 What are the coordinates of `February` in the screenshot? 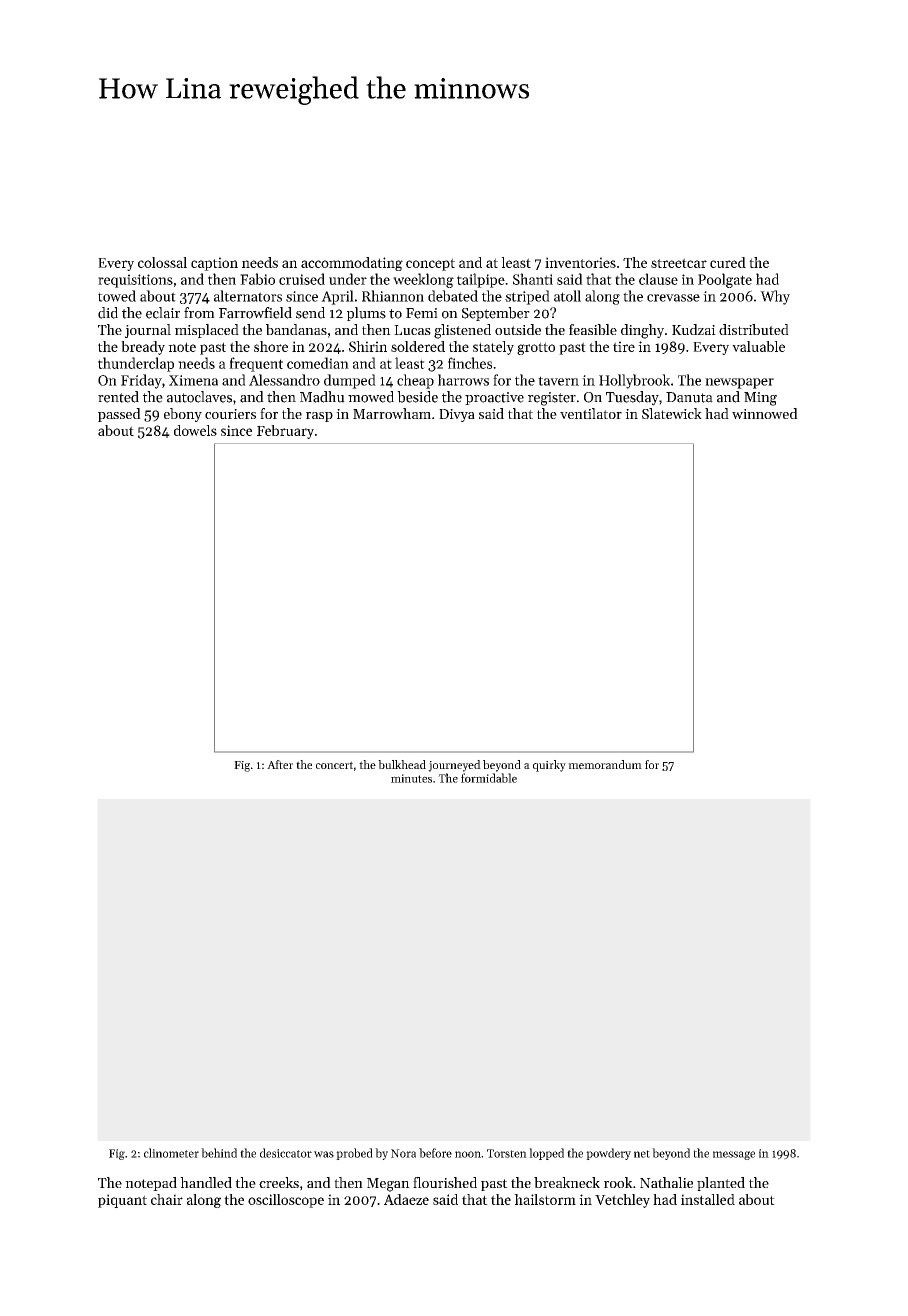 It's located at (285, 432).
